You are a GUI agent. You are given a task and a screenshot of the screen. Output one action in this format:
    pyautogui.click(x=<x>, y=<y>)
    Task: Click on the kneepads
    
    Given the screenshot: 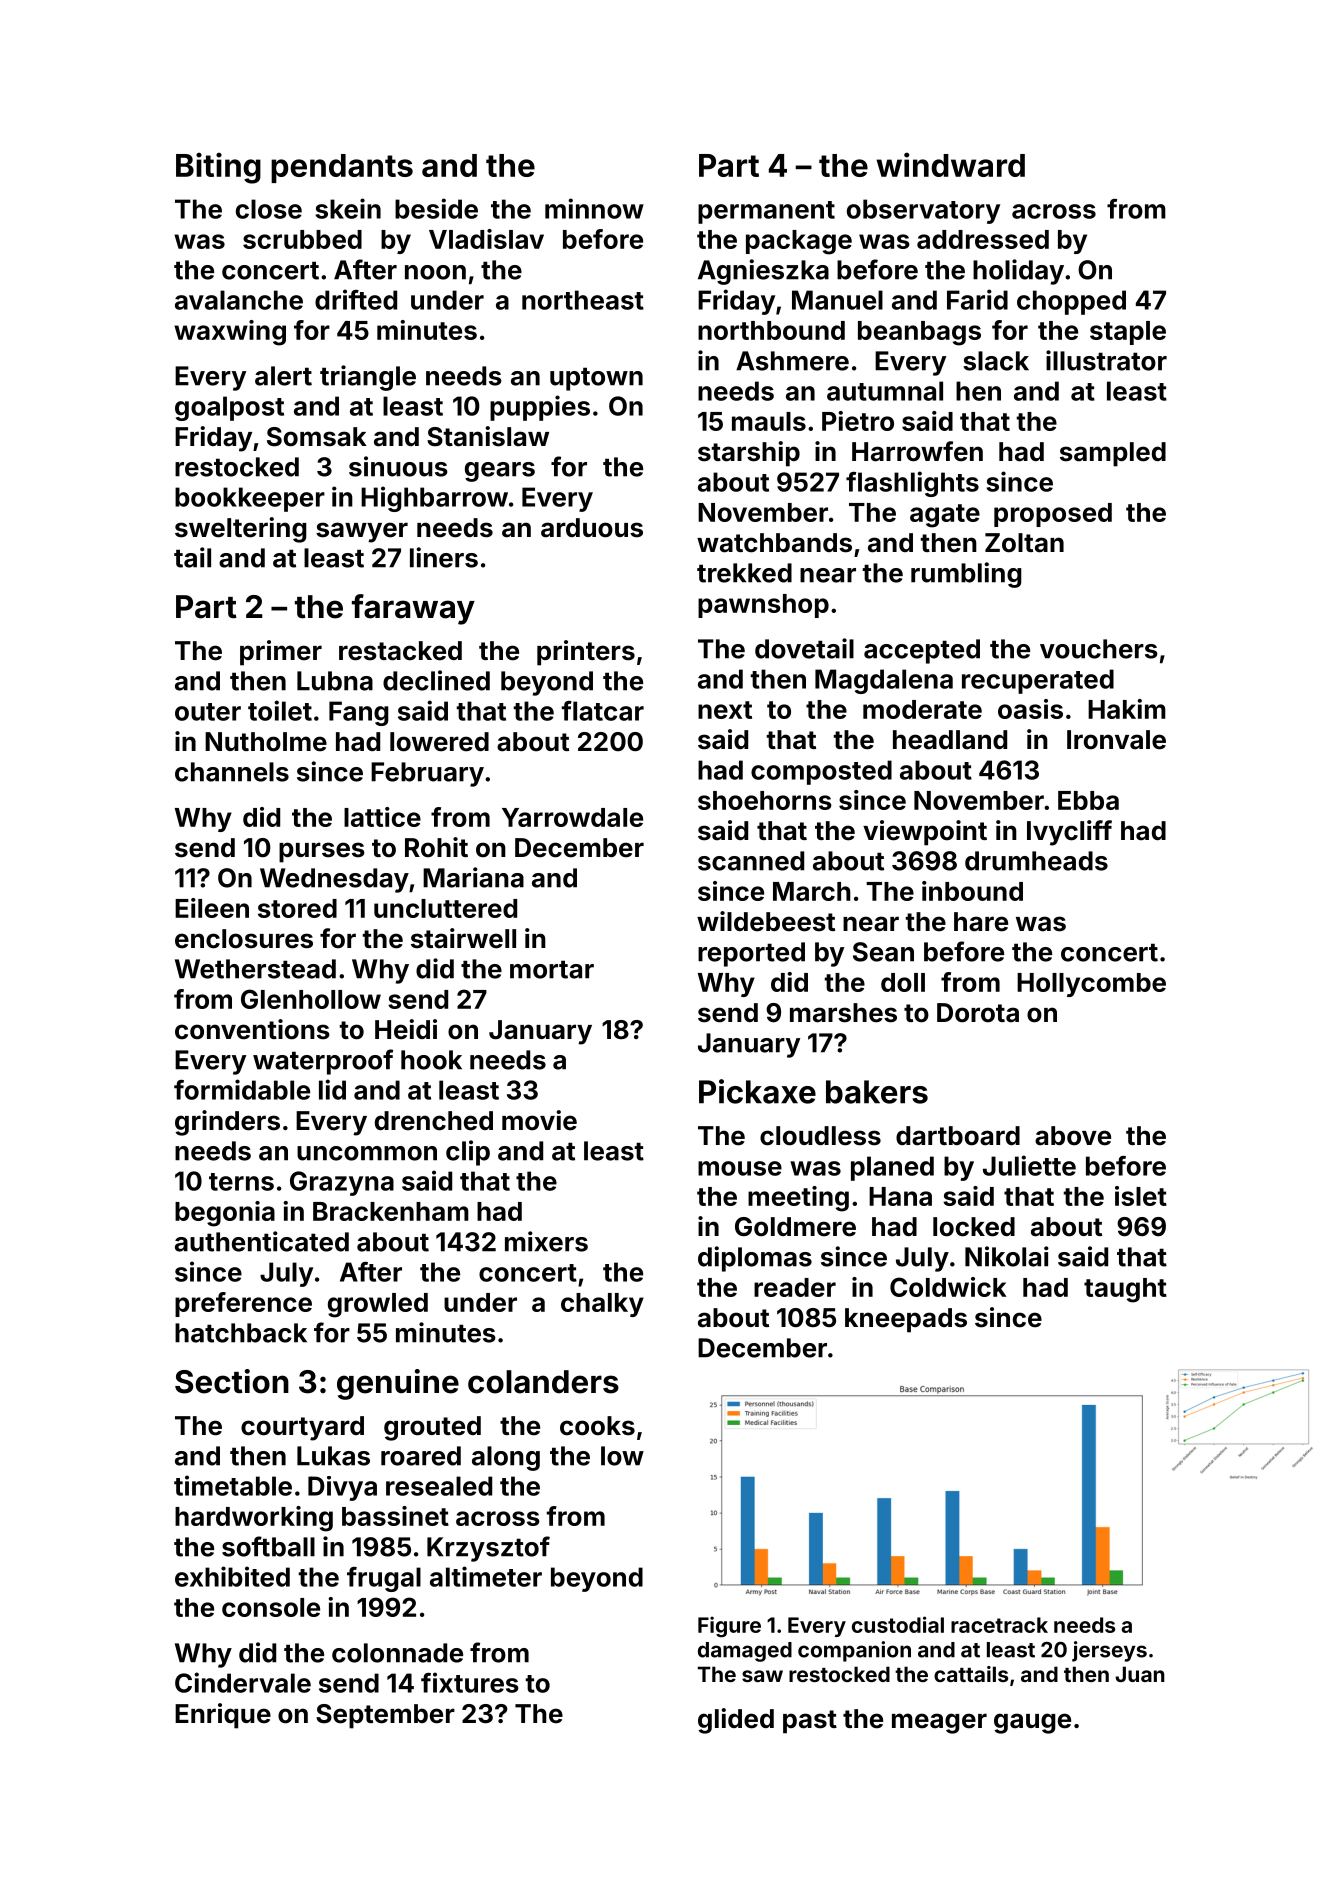 What is the action you would take?
    pyautogui.click(x=906, y=1320)
